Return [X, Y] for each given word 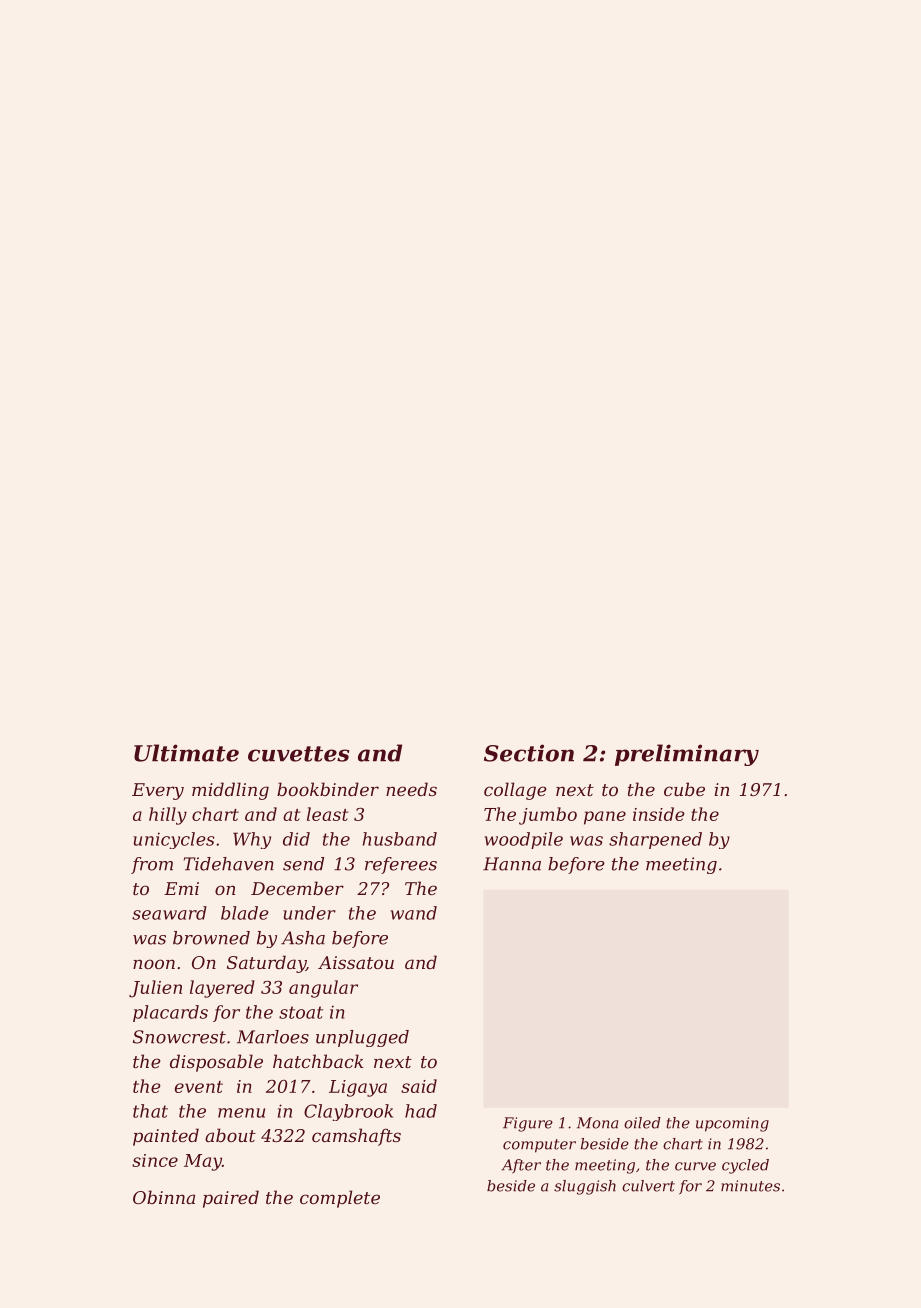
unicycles [174, 840]
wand [414, 913]
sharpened [655, 840]
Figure [528, 1124]
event [199, 1087]
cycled [745, 1166]
